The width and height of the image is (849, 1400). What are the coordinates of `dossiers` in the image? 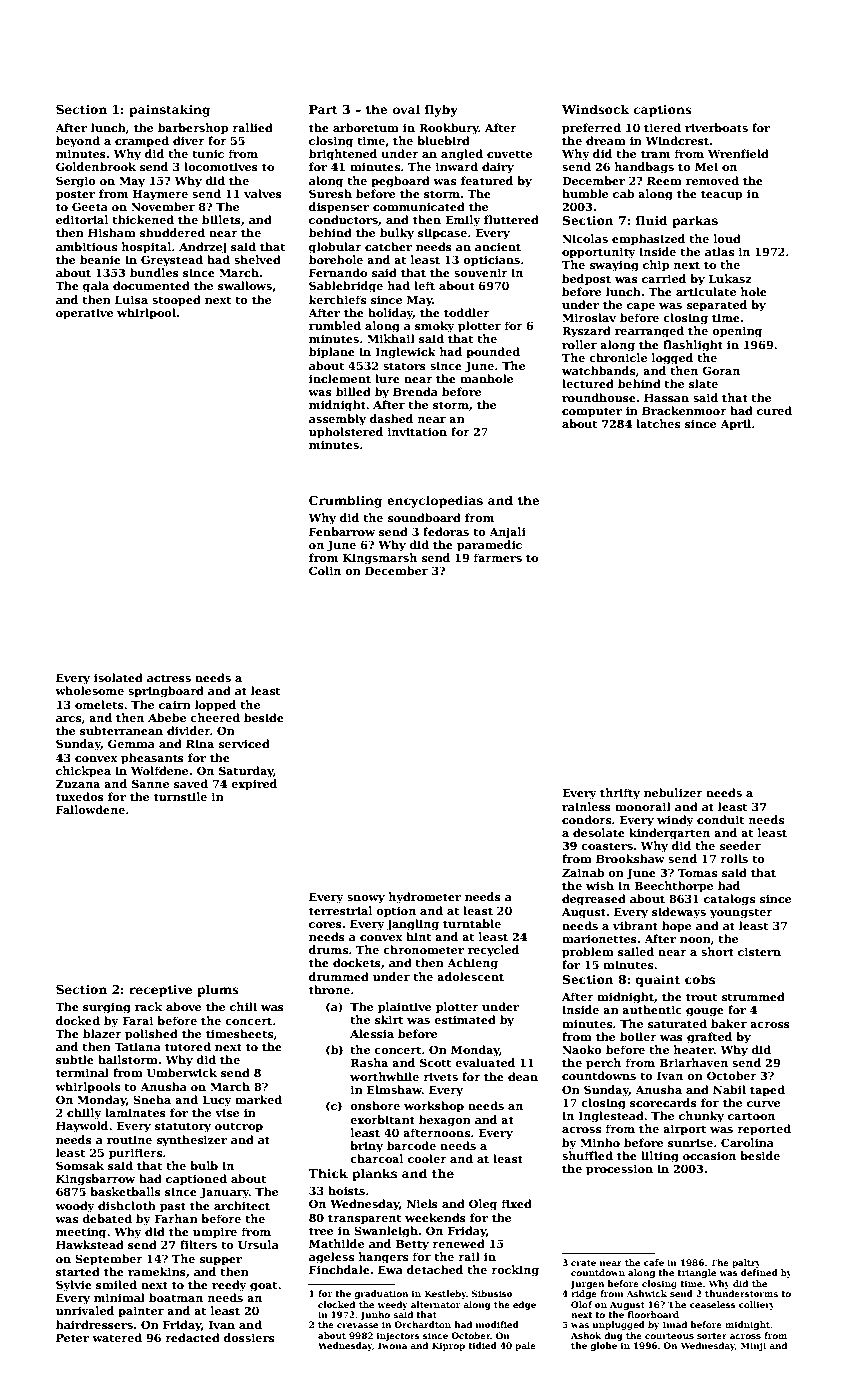 It's located at (249, 1337).
